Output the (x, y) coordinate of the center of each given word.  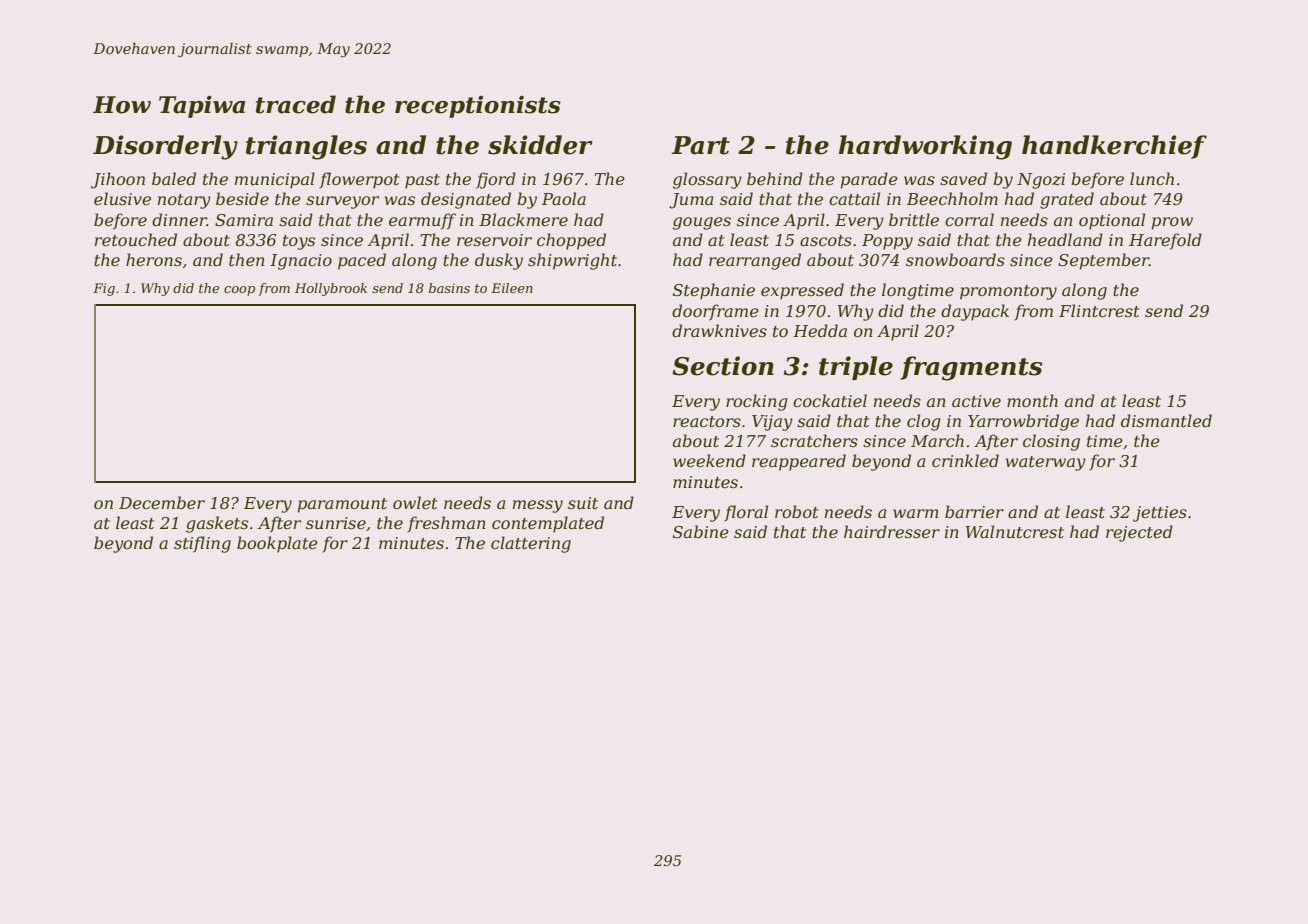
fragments (971, 368)
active (976, 401)
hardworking (925, 147)
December (162, 502)
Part (701, 145)
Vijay (772, 423)
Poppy (887, 242)
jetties (1160, 514)
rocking (757, 402)
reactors (707, 421)
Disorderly (165, 147)
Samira (244, 220)
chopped (571, 241)
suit (583, 503)
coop (239, 291)
